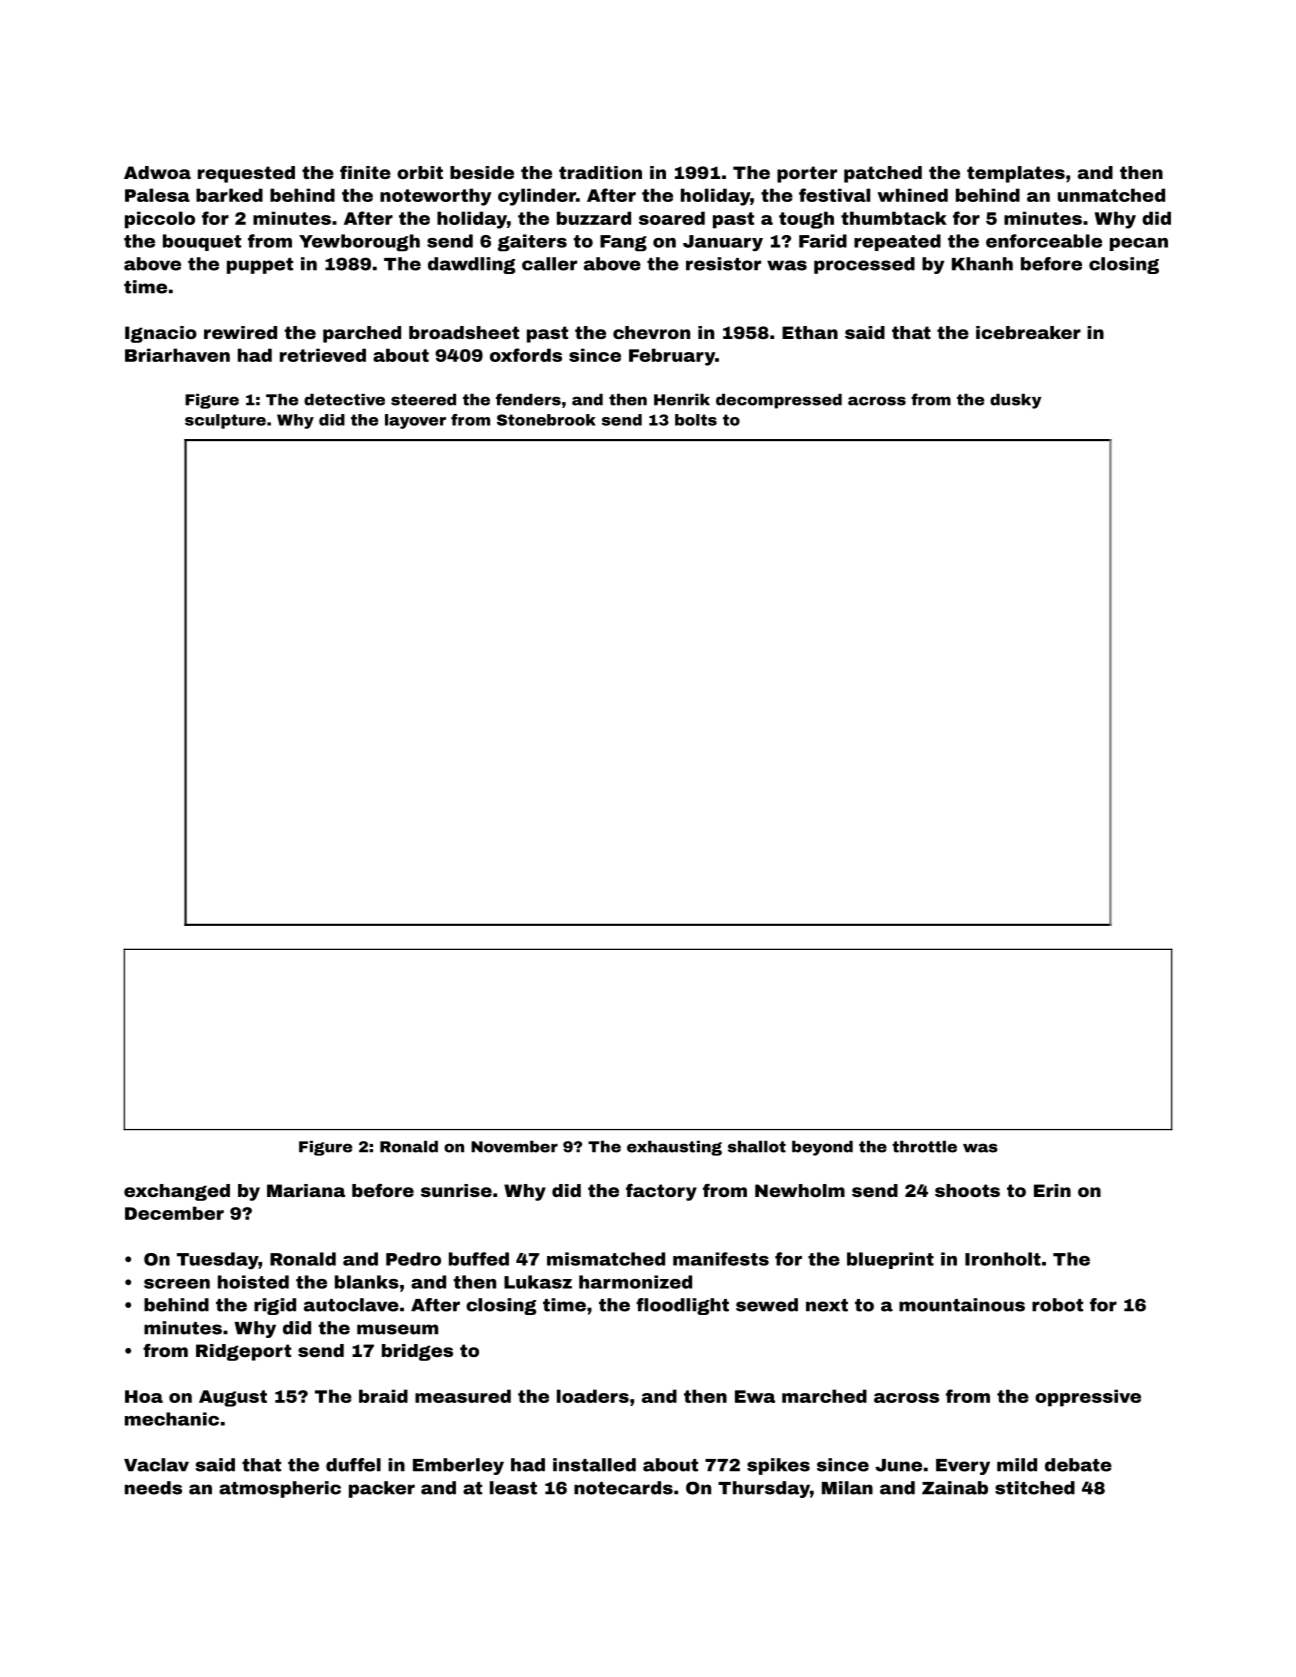 The image size is (1296, 1677). What do you see at coordinates (456, 1190) in the image?
I see `sunrise` at bounding box center [456, 1190].
